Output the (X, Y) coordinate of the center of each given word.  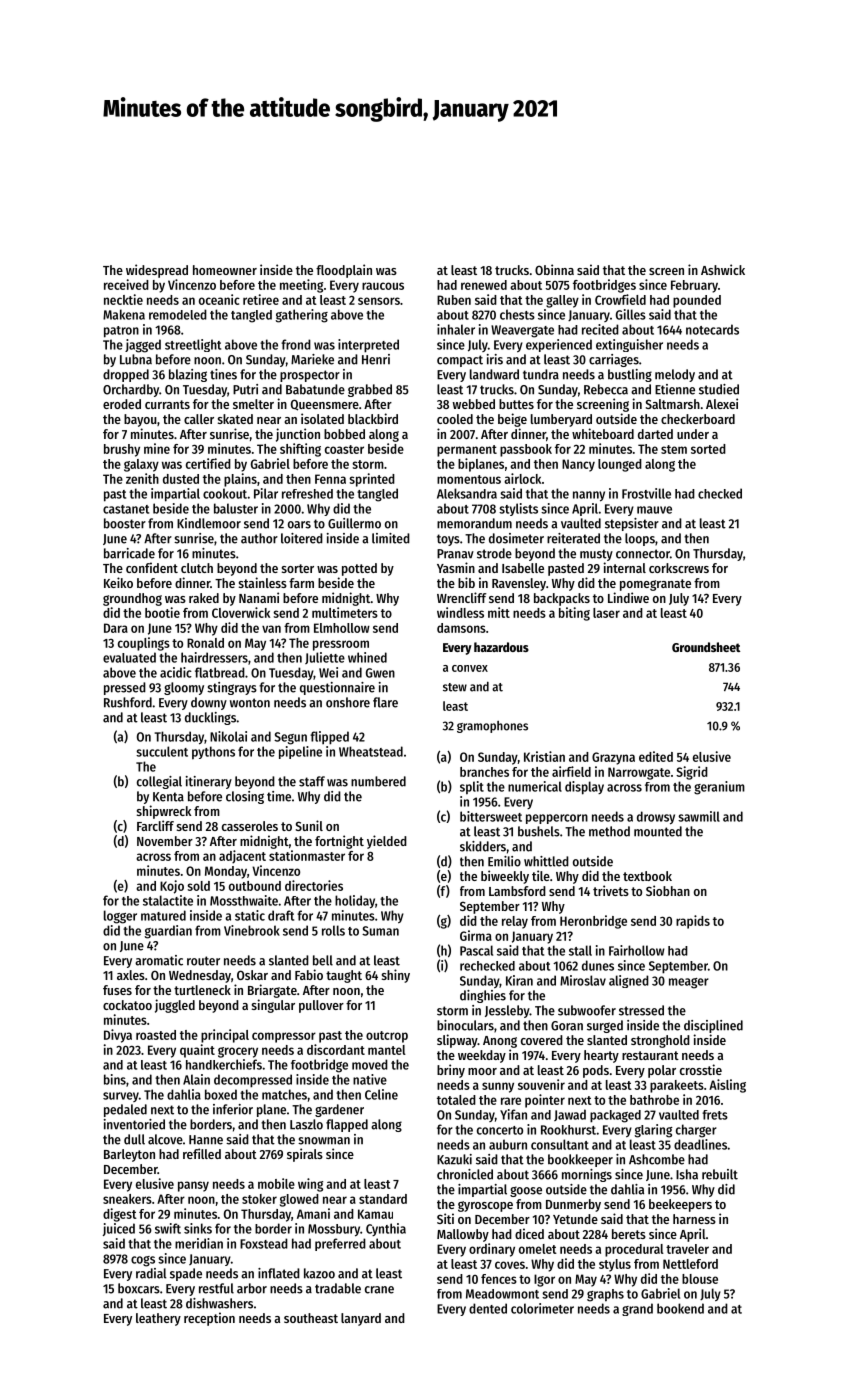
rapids (693, 922)
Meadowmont (502, 1294)
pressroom (341, 645)
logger (120, 917)
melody (675, 375)
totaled (456, 1100)
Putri (245, 389)
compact (460, 361)
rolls (333, 930)
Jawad (570, 1115)
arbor (252, 1288)
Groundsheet (706, 647)
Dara (116, 628)
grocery (238, 1052)
